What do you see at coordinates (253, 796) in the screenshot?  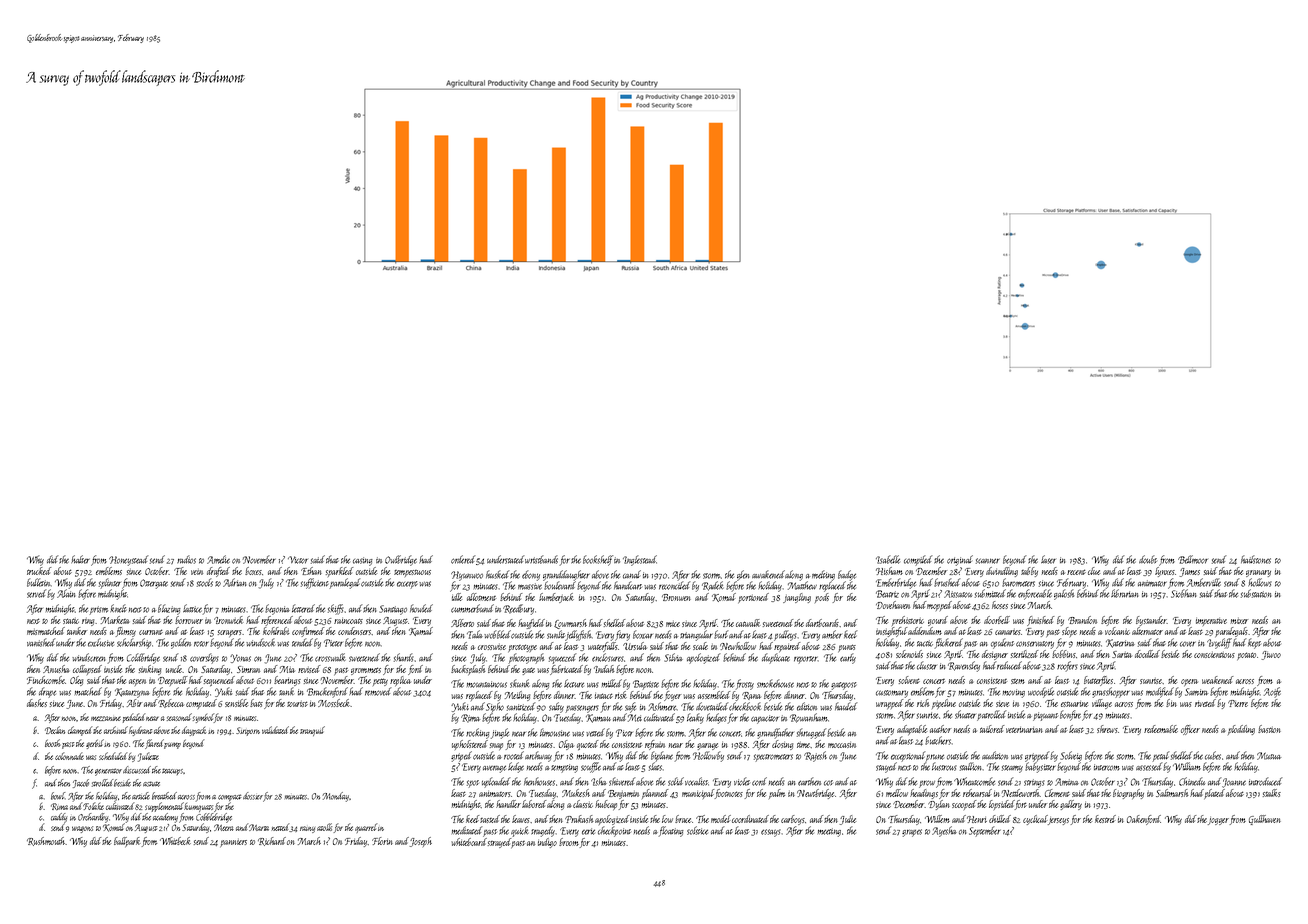 I see `dossier` at bounding box center [253, 796].
